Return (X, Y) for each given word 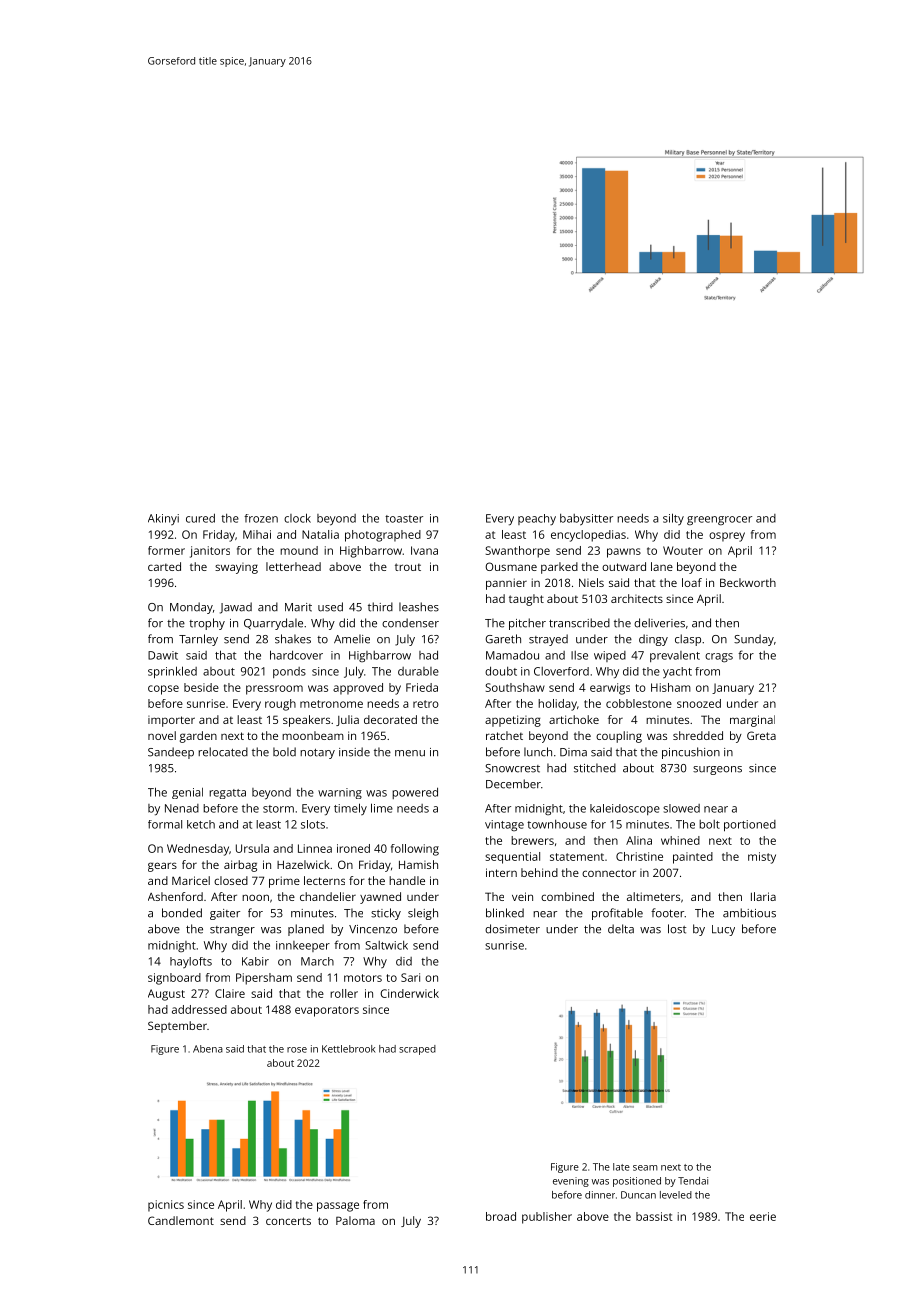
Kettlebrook (349, 1049)
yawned (380, 898)
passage (338, 1207)
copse (163, 690)
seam (645, 1168)
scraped (417, 1050)
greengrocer (719, 521)
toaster (404, 519)
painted (693, 858)
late (621, 1167)
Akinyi (163, 519)
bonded (182, 913)
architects (637, 598)
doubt (501, 671)
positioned (637, 1182)
